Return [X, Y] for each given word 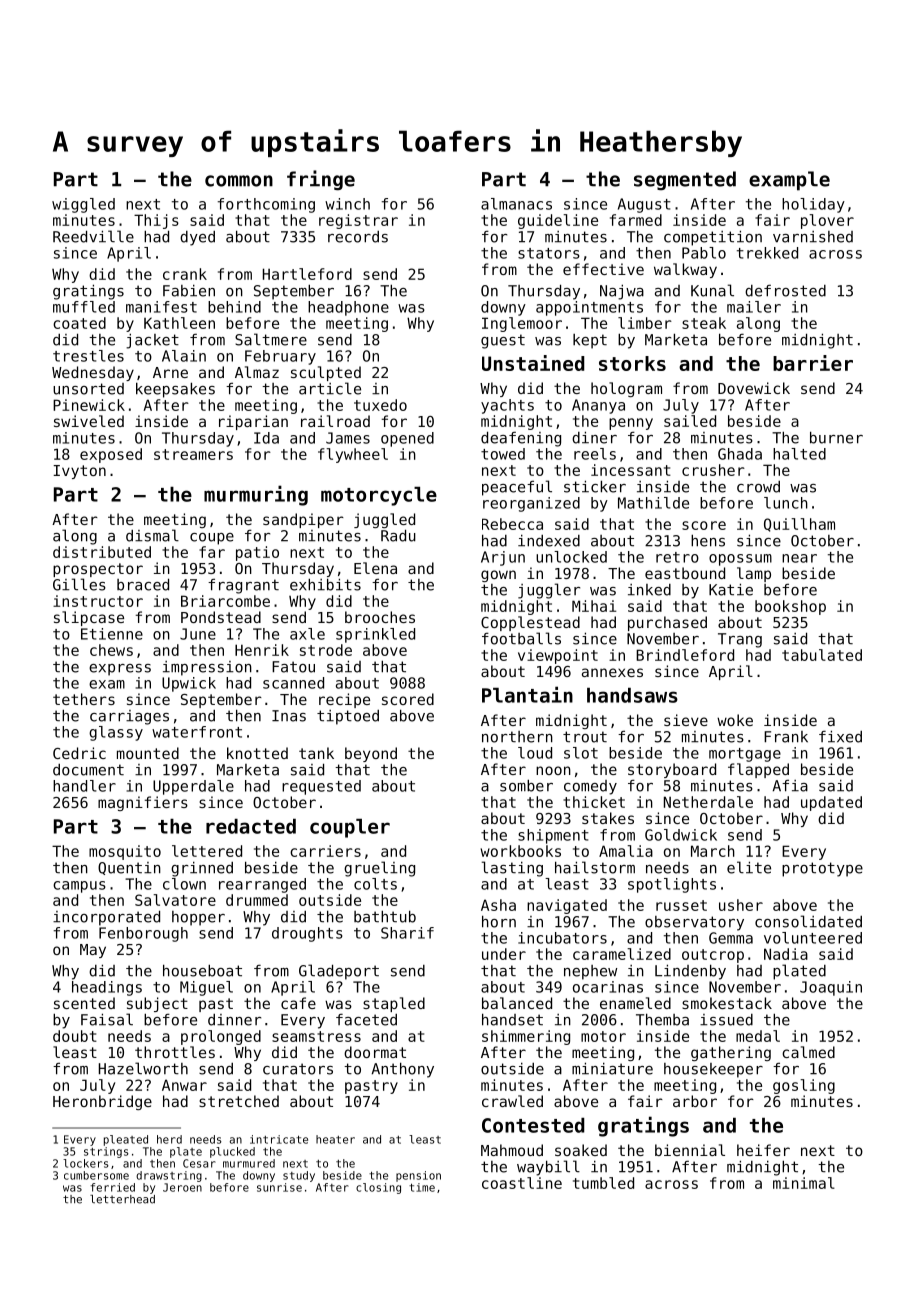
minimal [804, 1183]
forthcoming [266, 205]
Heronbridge [102, 1102]
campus [79, 887]
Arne [170, 372]
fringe [321, 180]
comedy [590, 787]
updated [831, 803]
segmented [685, 180]
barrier [813, 363]
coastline [522, 1183]
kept [590, 341]
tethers [84, 699]
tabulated [822, 655]
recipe [344, 700]
